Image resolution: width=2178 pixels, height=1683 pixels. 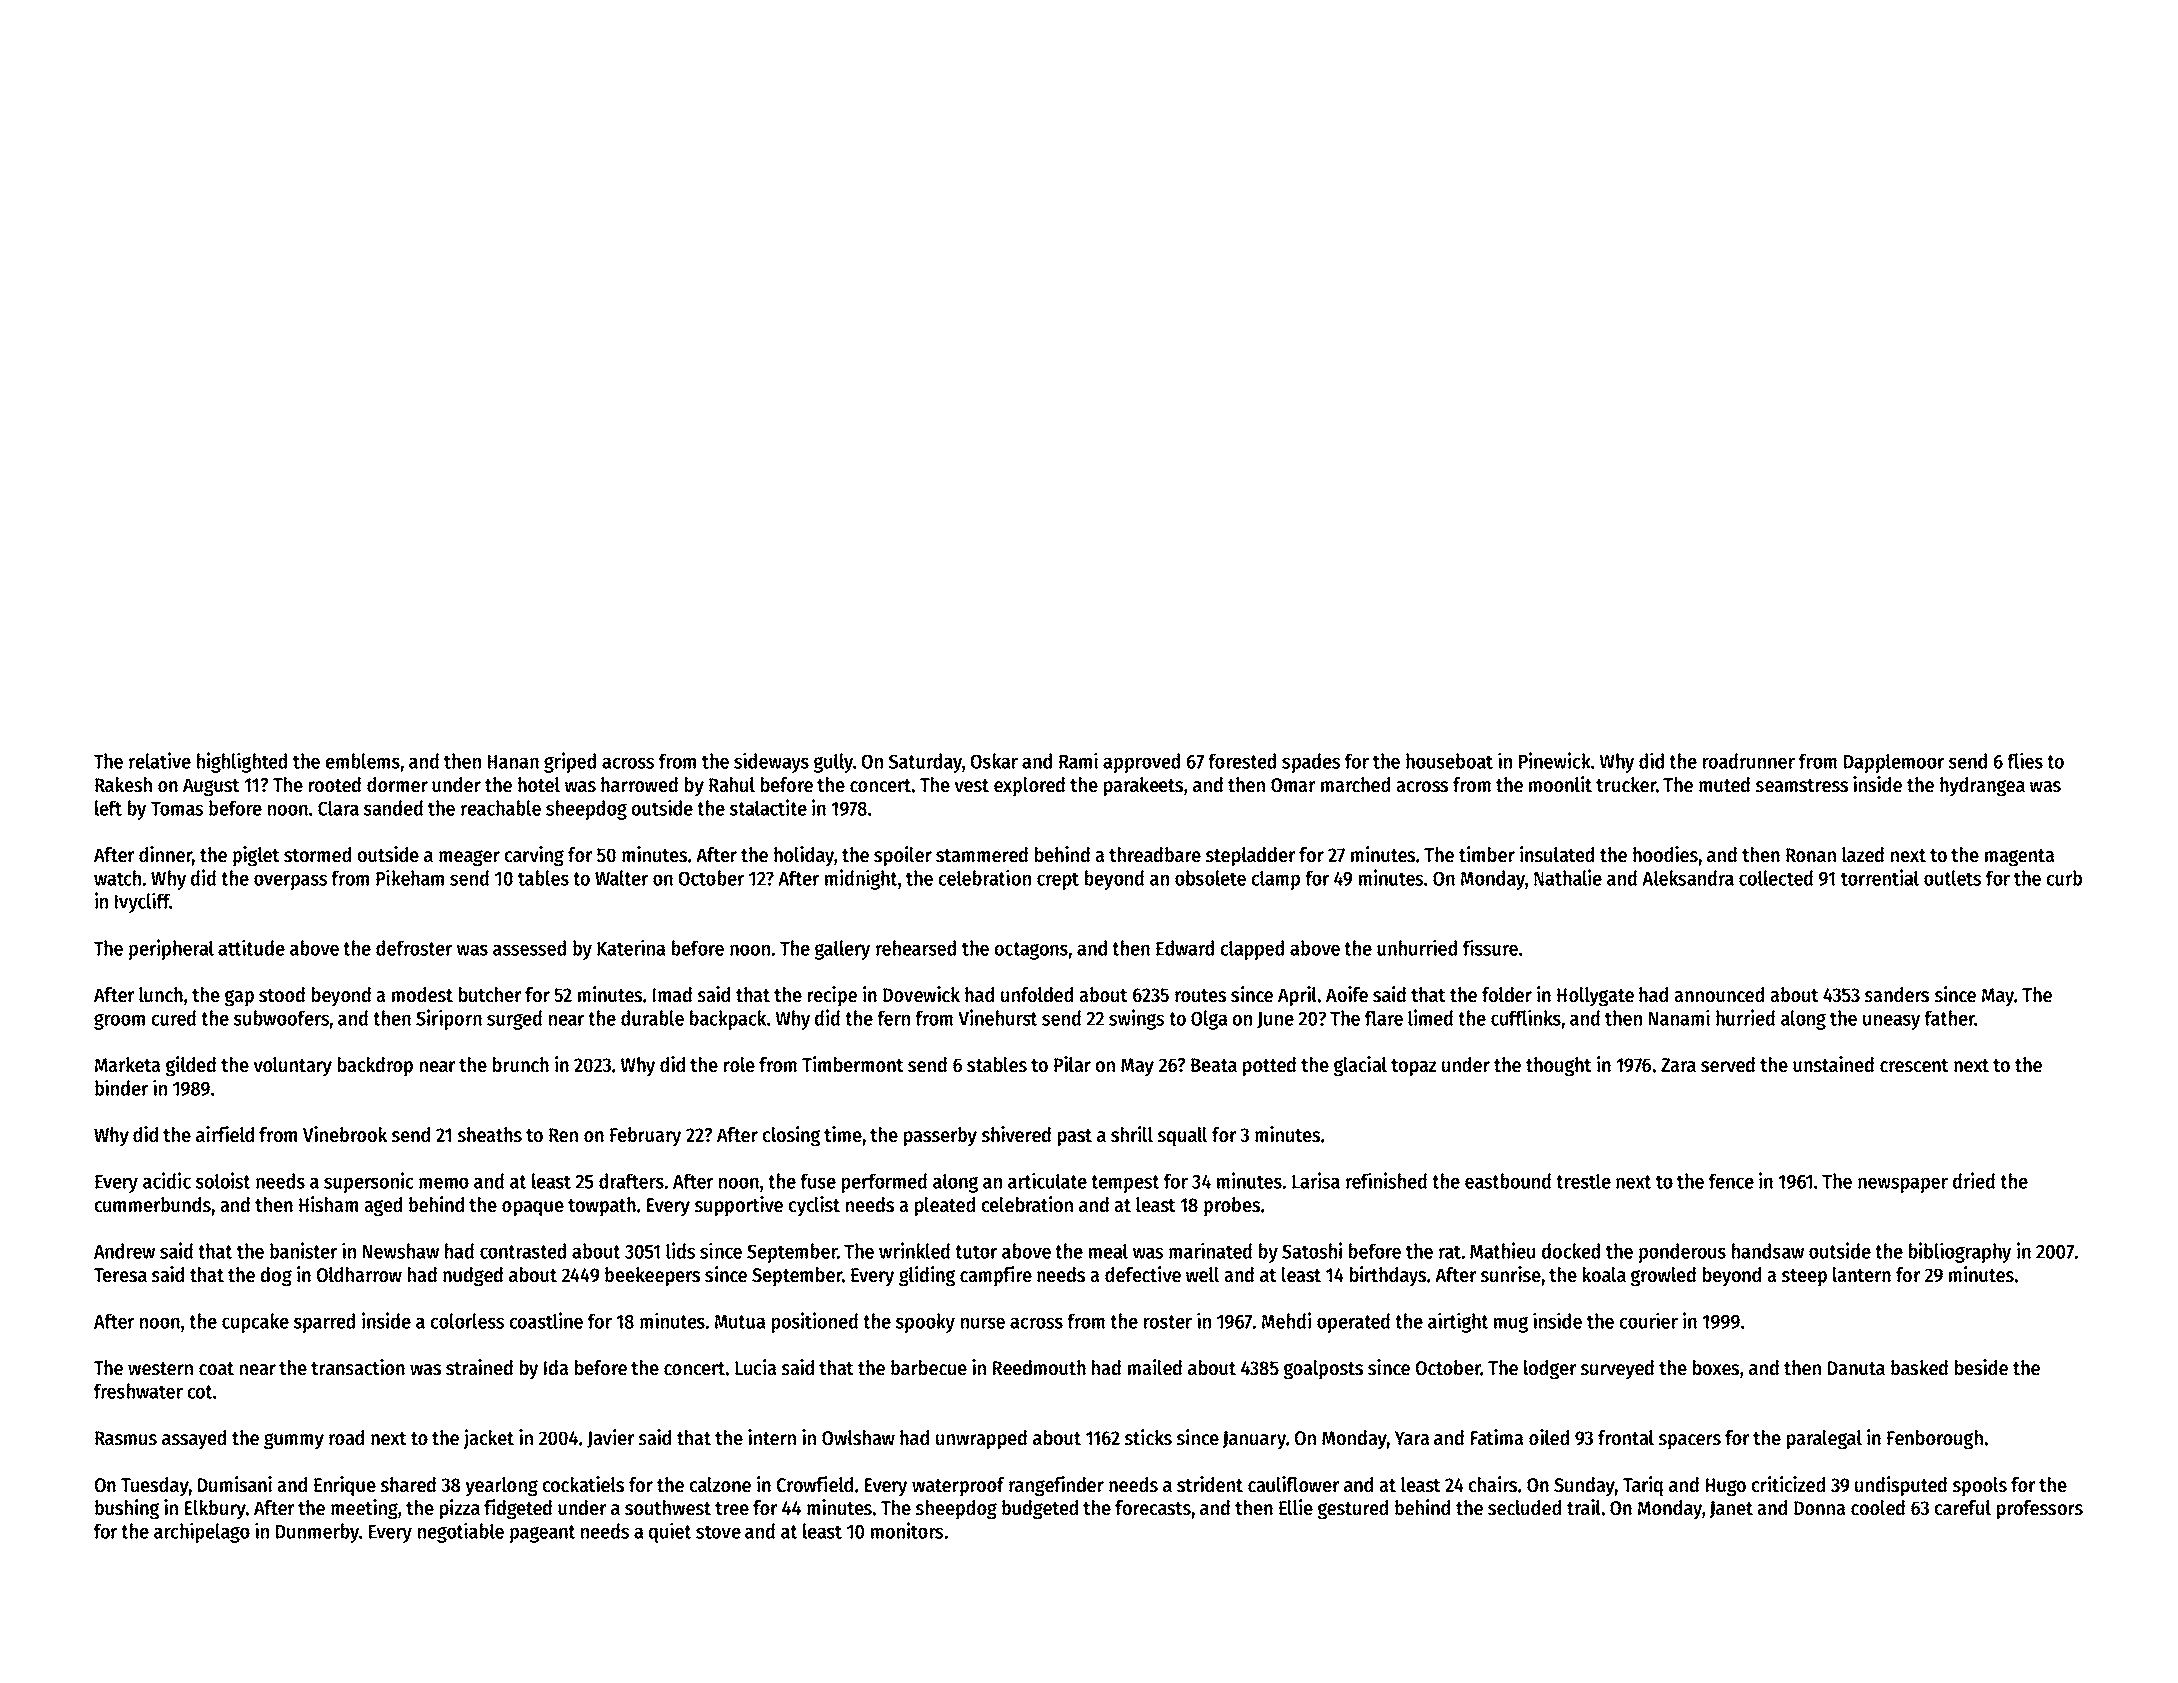 What do you see at coordinates (127, 1509) in the screenshot?
I see `bushing` at bounding box center [127, 1509].
